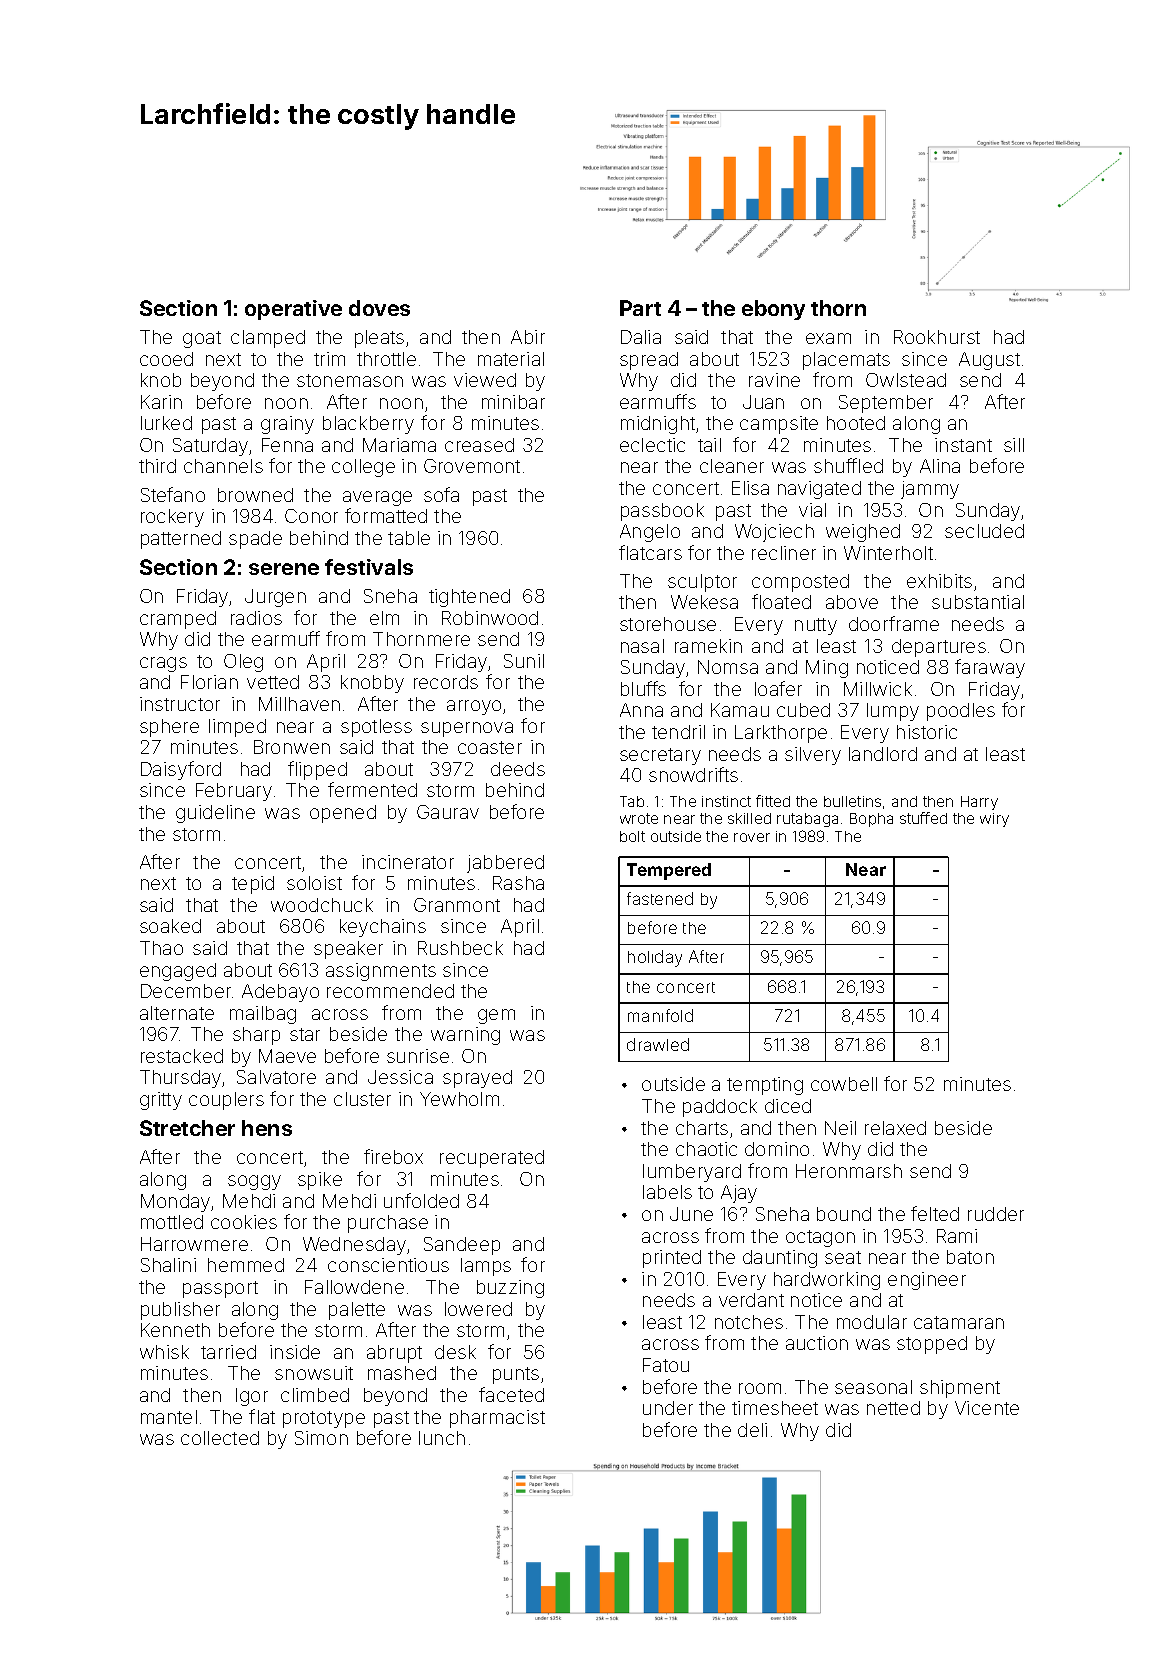 This image has width=1165, height=1654. Describe the element at coordinates (460, 948) in the image. I see `Rushbeck` at that location.
